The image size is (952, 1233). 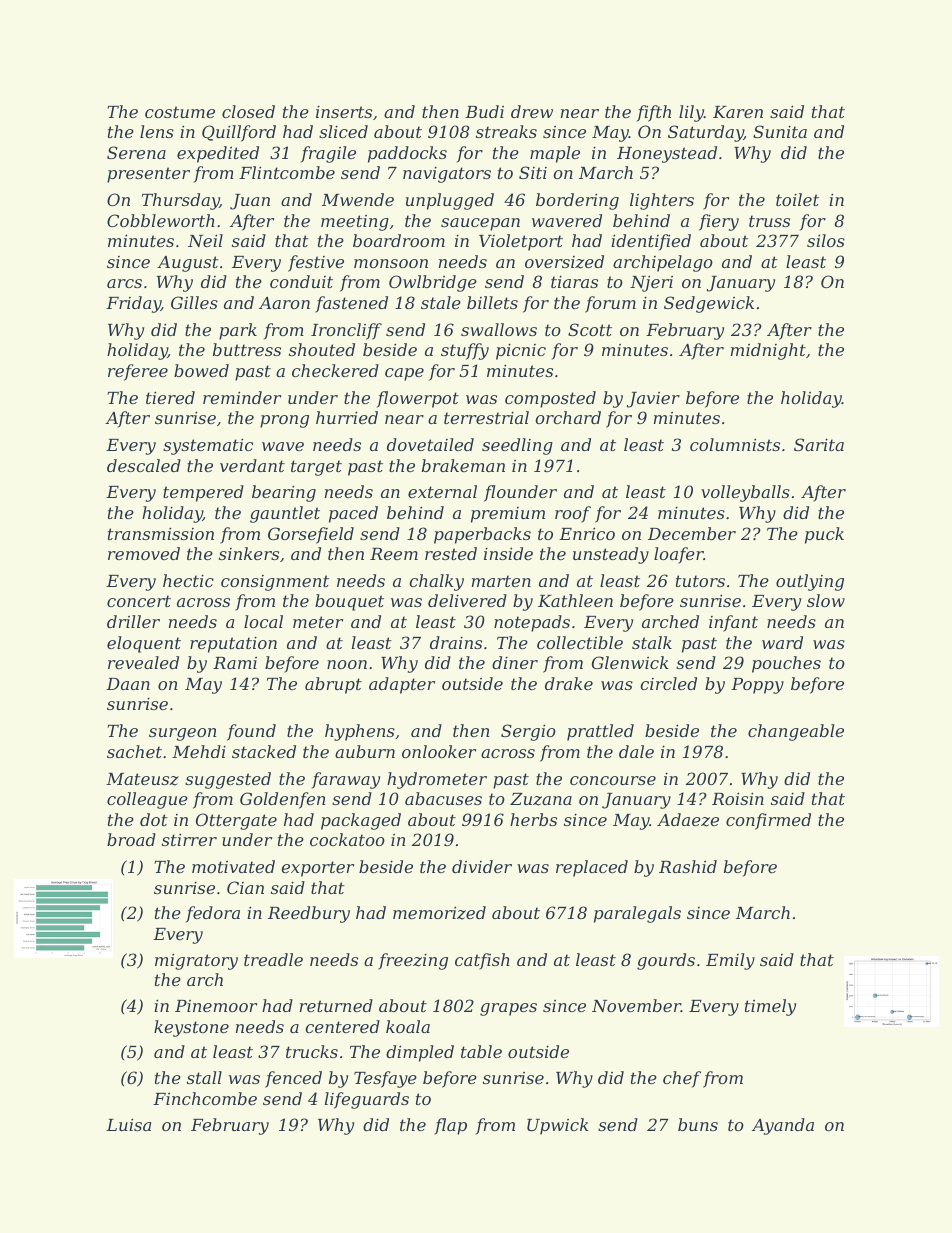 What do you see at coordinates (637, 914) in the screenshot?
I see `paralegals` at bounding box center [637, 914].
